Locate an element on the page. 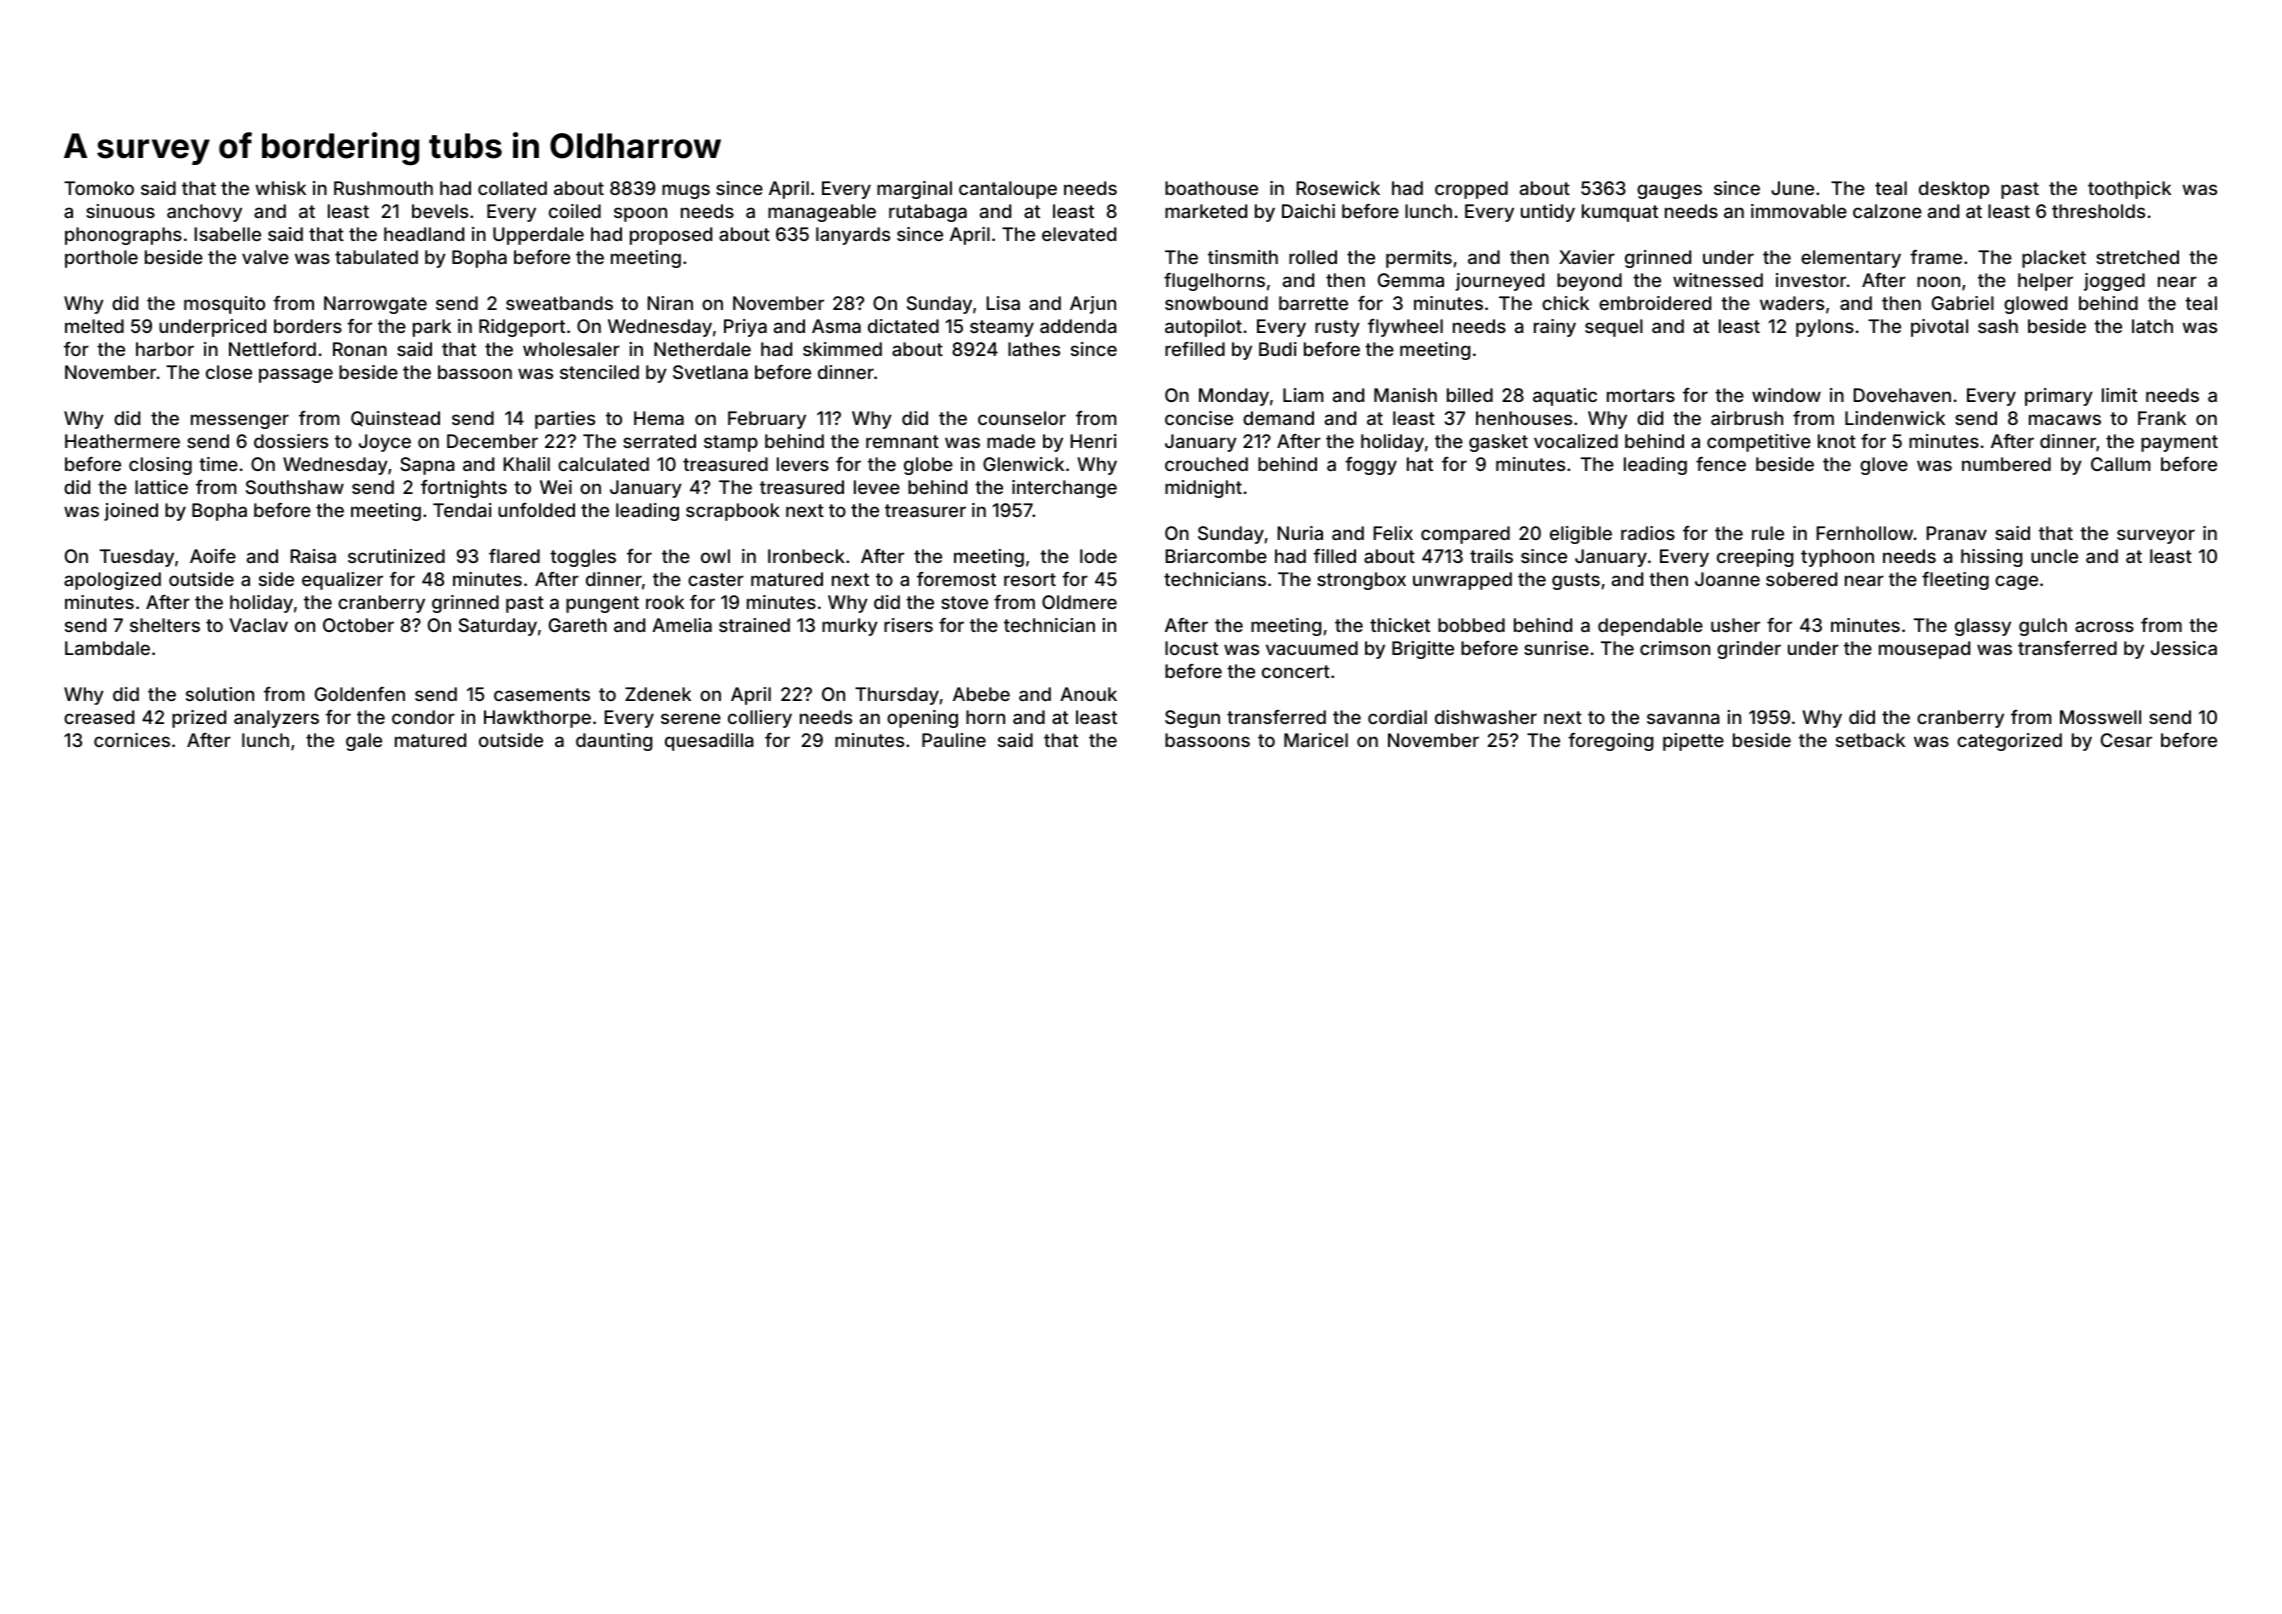 This image has height=1614, width=2282. steamy is located at coordinates (1002, 328).
